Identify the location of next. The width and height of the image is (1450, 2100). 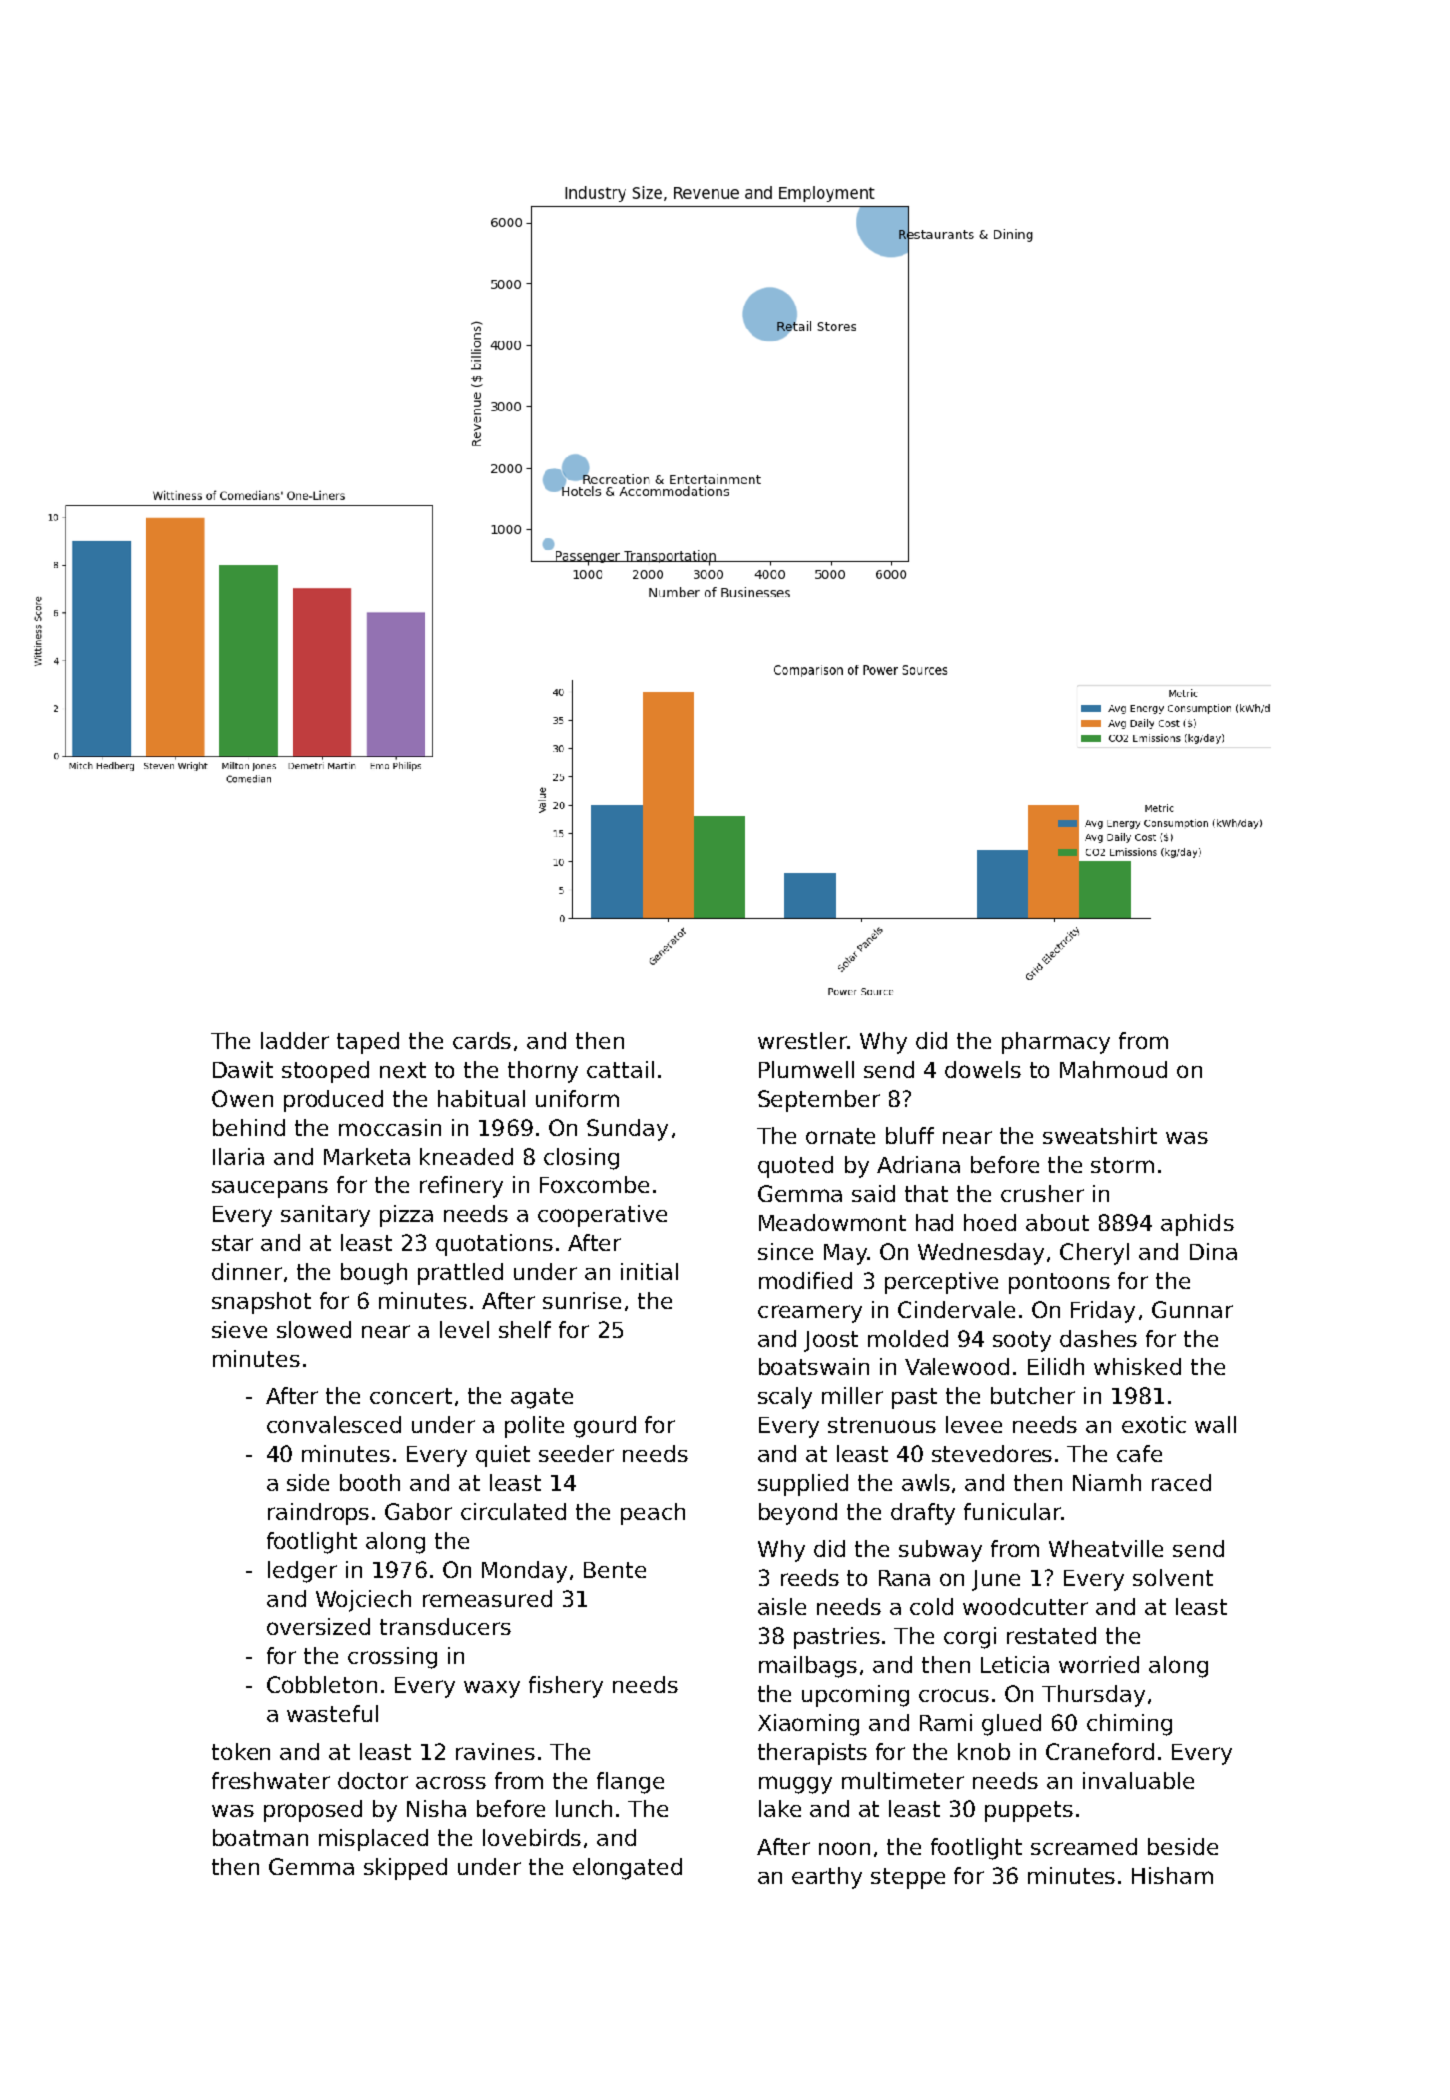
(403, 1070).
